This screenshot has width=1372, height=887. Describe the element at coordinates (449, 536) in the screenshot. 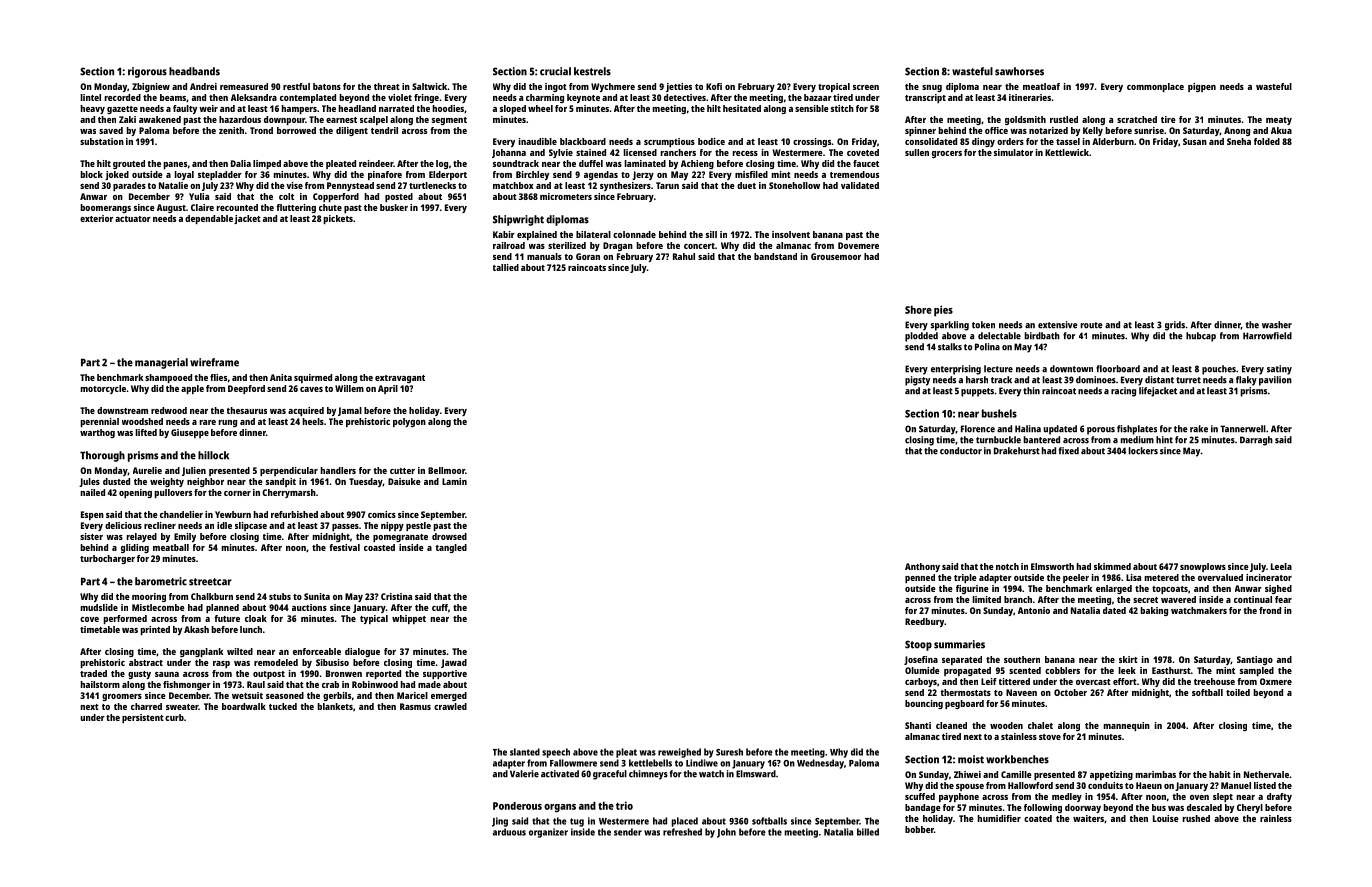

I see `drowsed` at that location.
